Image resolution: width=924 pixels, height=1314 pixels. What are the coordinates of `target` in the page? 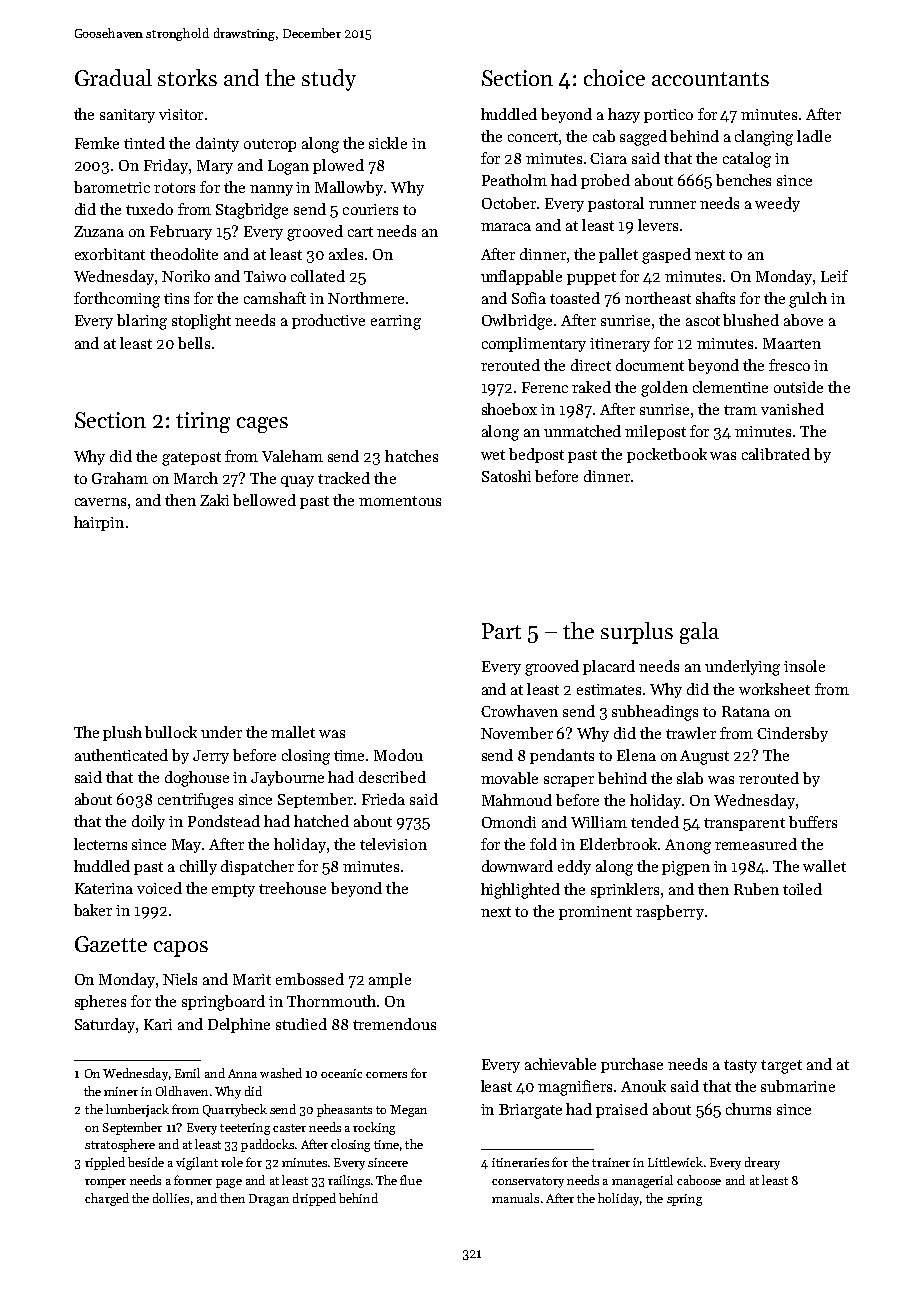 It's located at (781, 1067).
